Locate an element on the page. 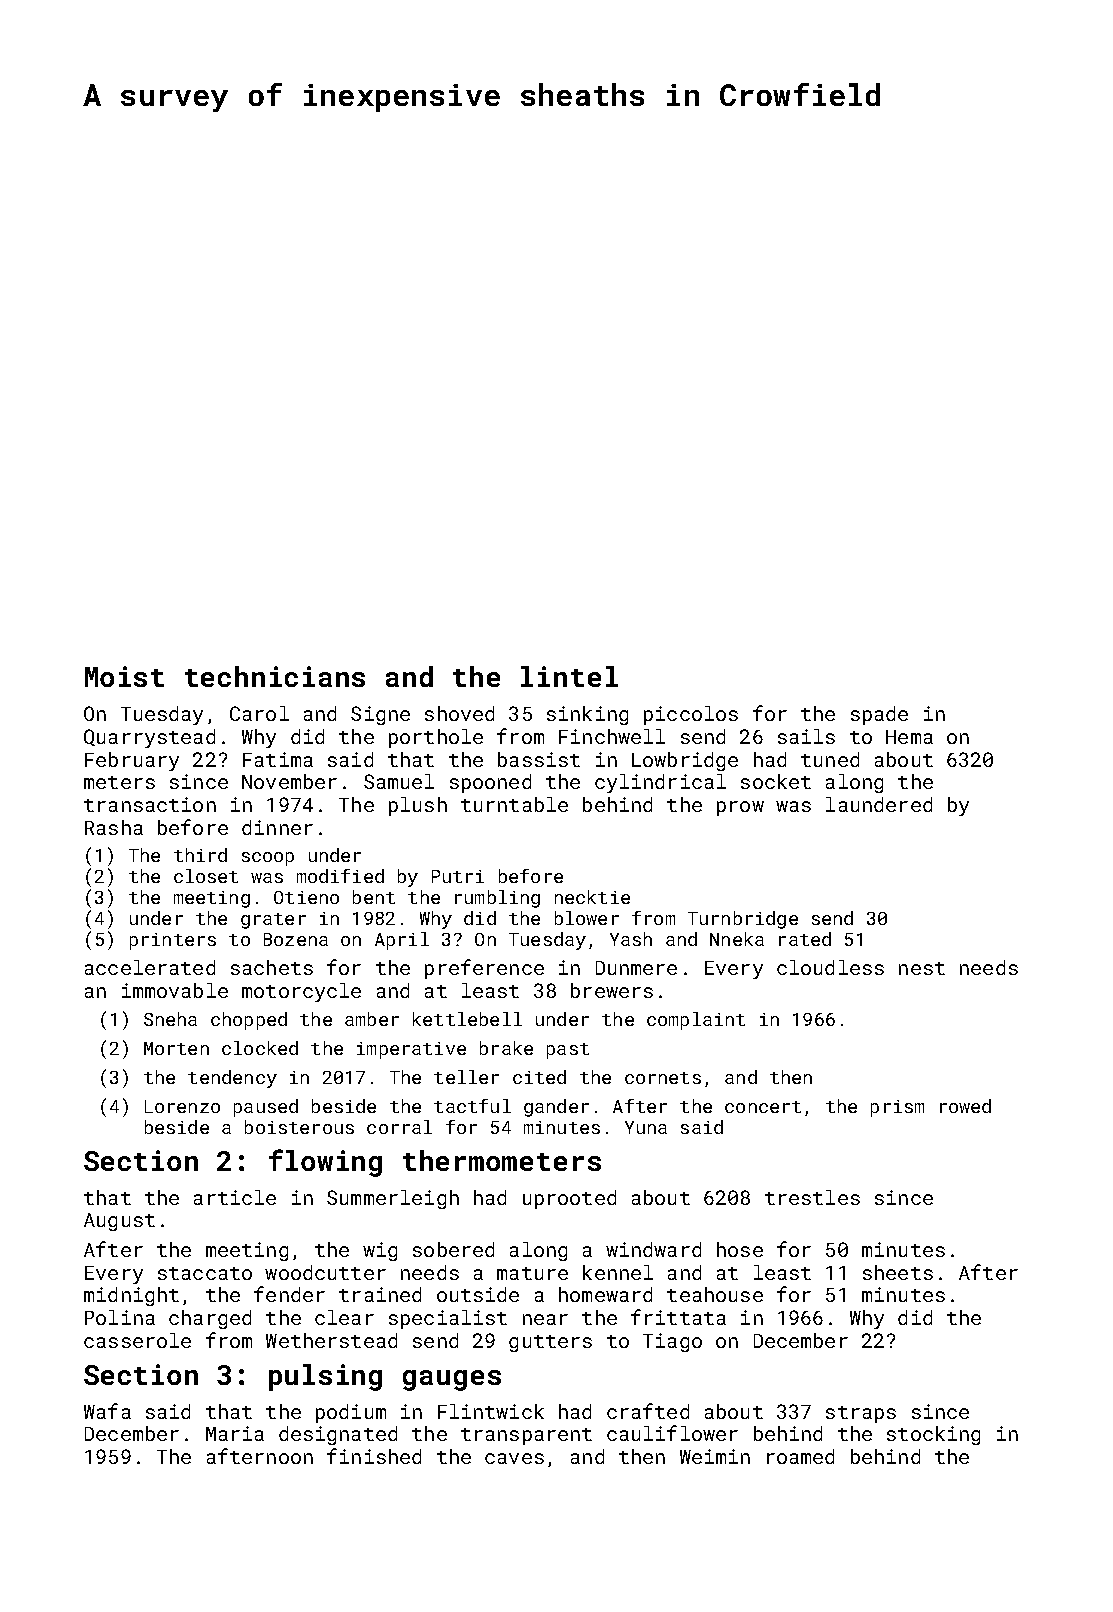  Moist is located at coordinates (124, 676).
